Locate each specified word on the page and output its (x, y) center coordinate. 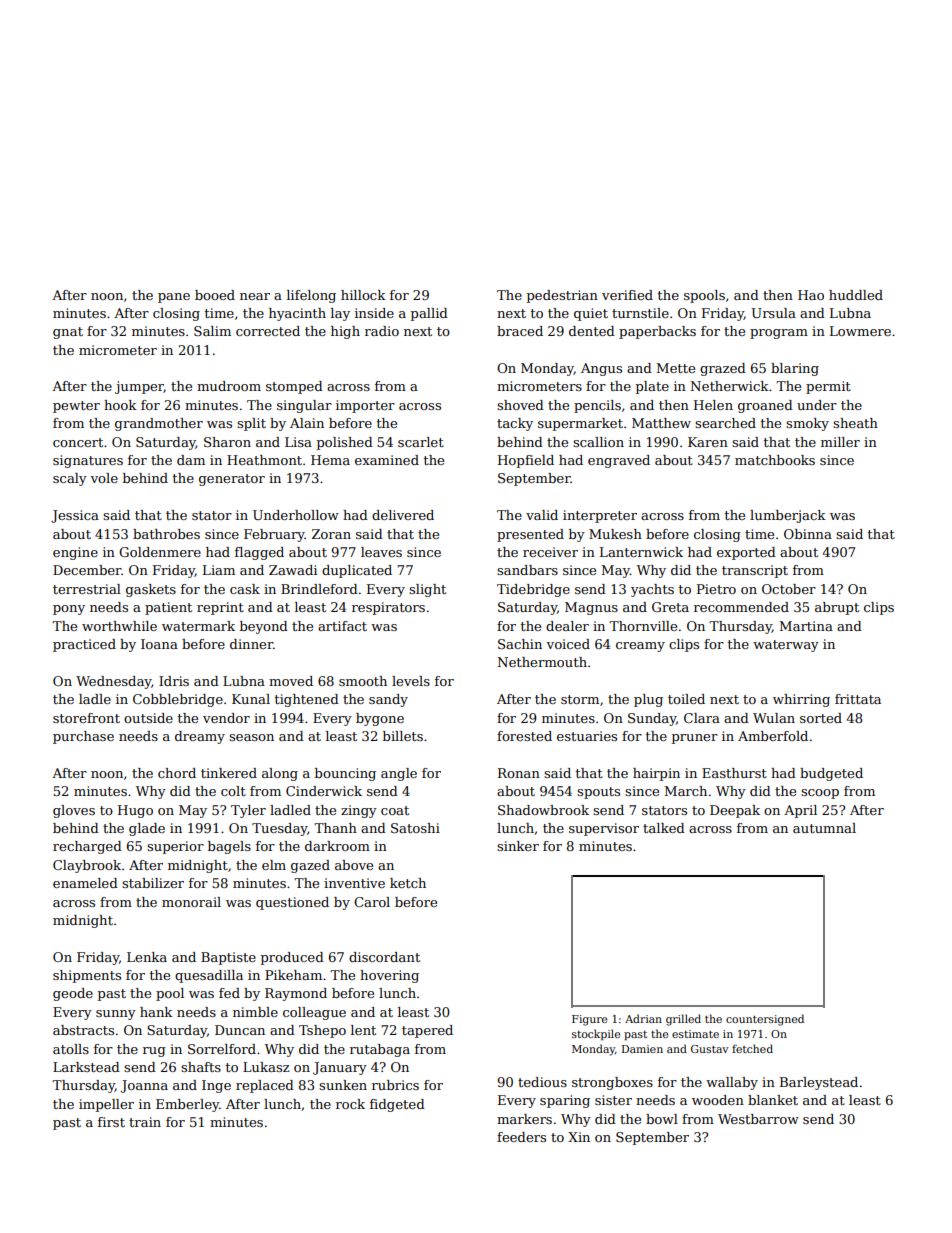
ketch (408, 883)
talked (664, 828)
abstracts (83, 1030)
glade (147, 829)
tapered (427, 1031)
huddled (856, 295)
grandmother (159, 424)
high (345, 332)
